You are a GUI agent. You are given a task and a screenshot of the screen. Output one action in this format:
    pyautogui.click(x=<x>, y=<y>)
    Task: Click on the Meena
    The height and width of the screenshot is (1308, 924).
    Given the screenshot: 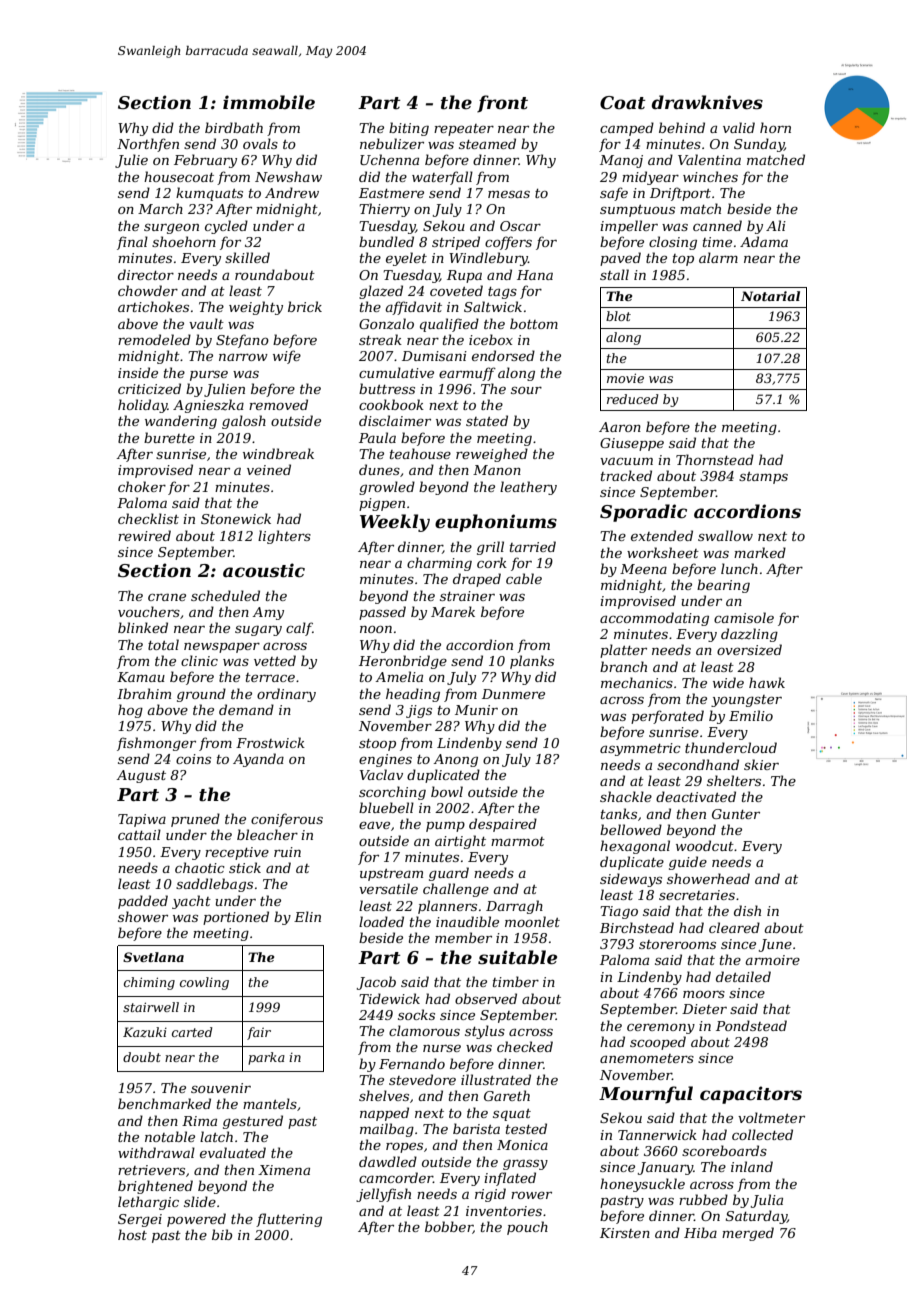 What is the action you would take?
    pyautogui.click(x=643, y=569)
